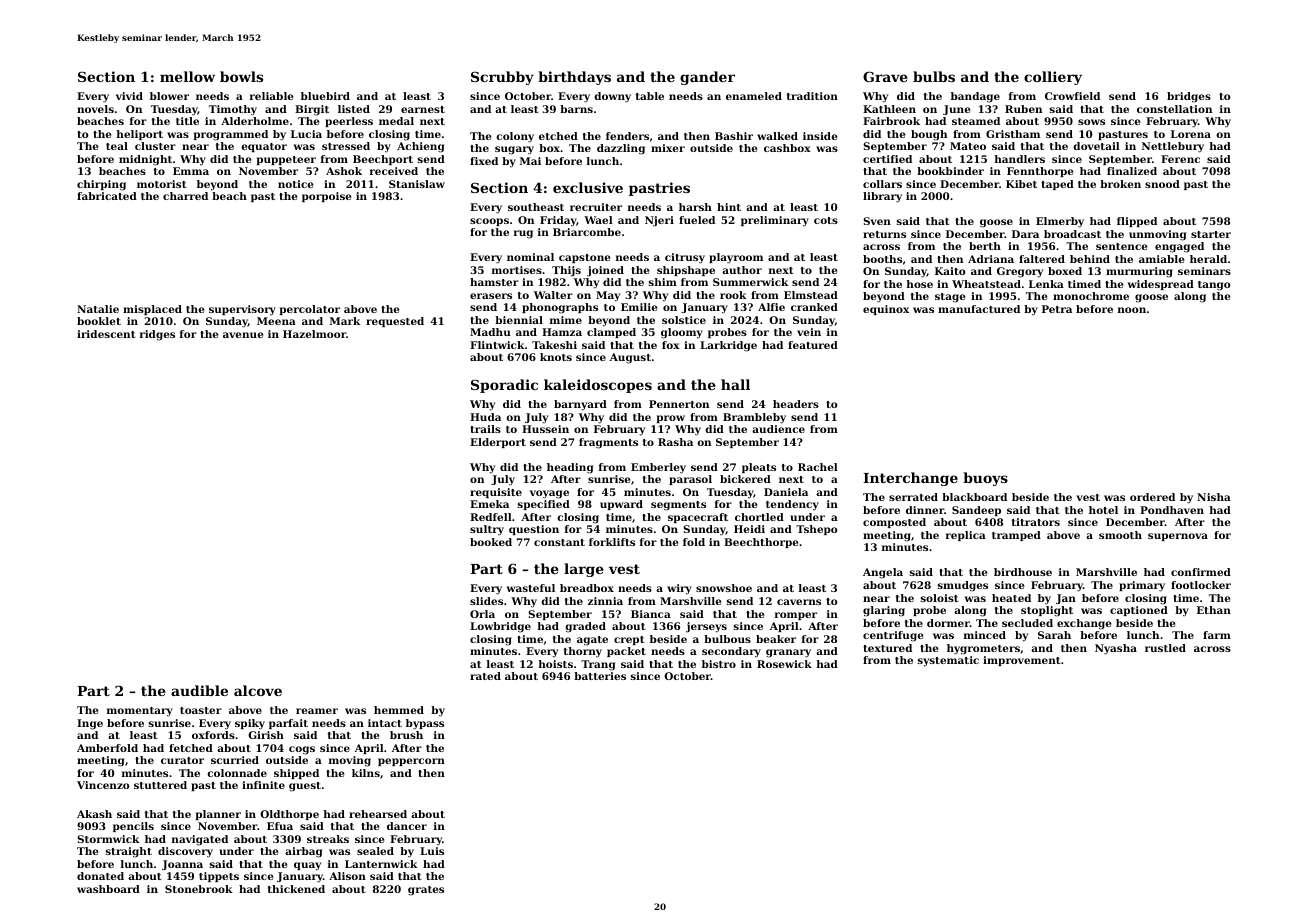  I want to click on grates, so click(426, 891).
